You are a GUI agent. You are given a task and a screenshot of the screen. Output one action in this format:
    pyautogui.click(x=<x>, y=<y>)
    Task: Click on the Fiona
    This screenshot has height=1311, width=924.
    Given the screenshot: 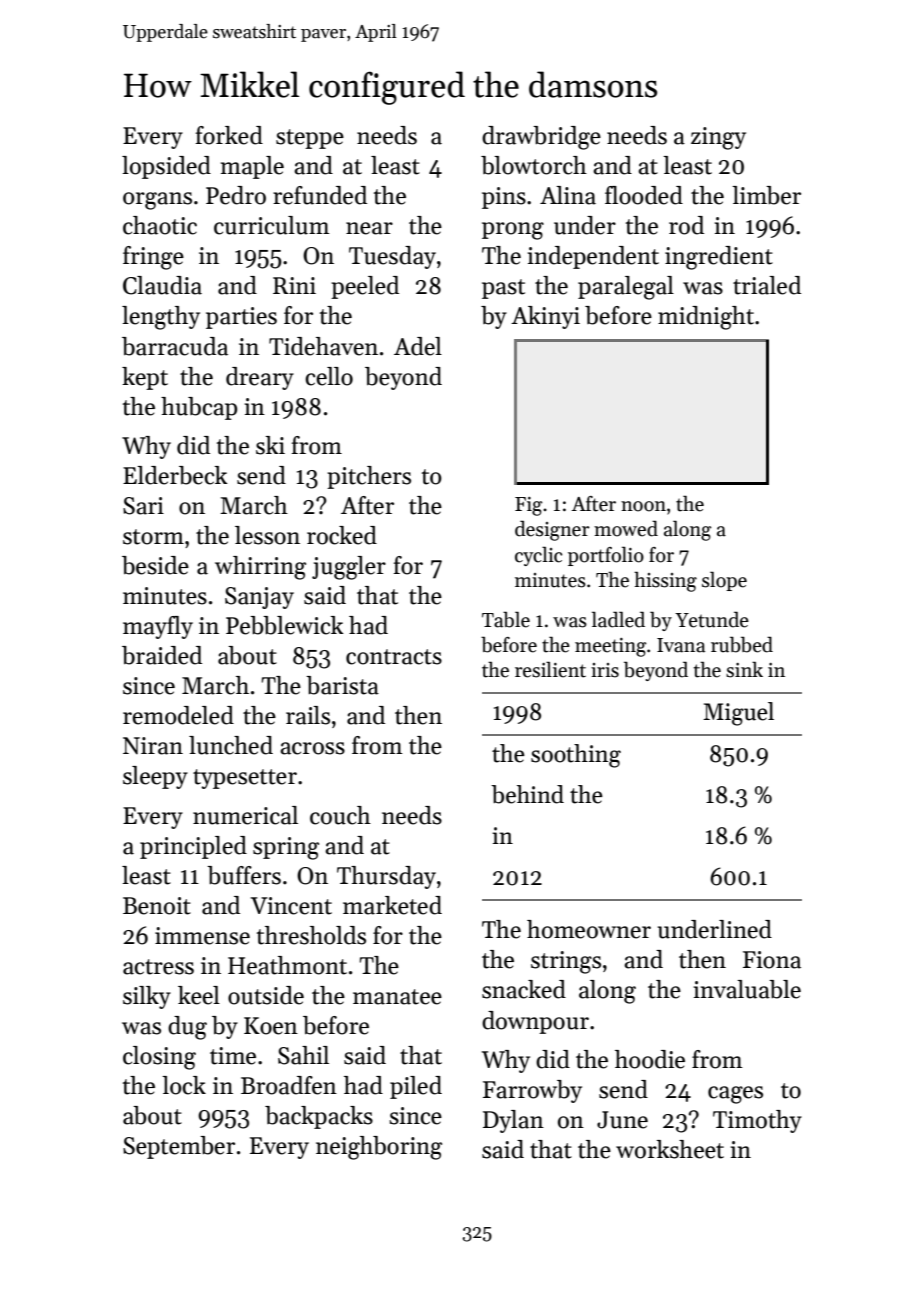 What is the action you would take?
    pyautogui.click(x=772, y=960)
